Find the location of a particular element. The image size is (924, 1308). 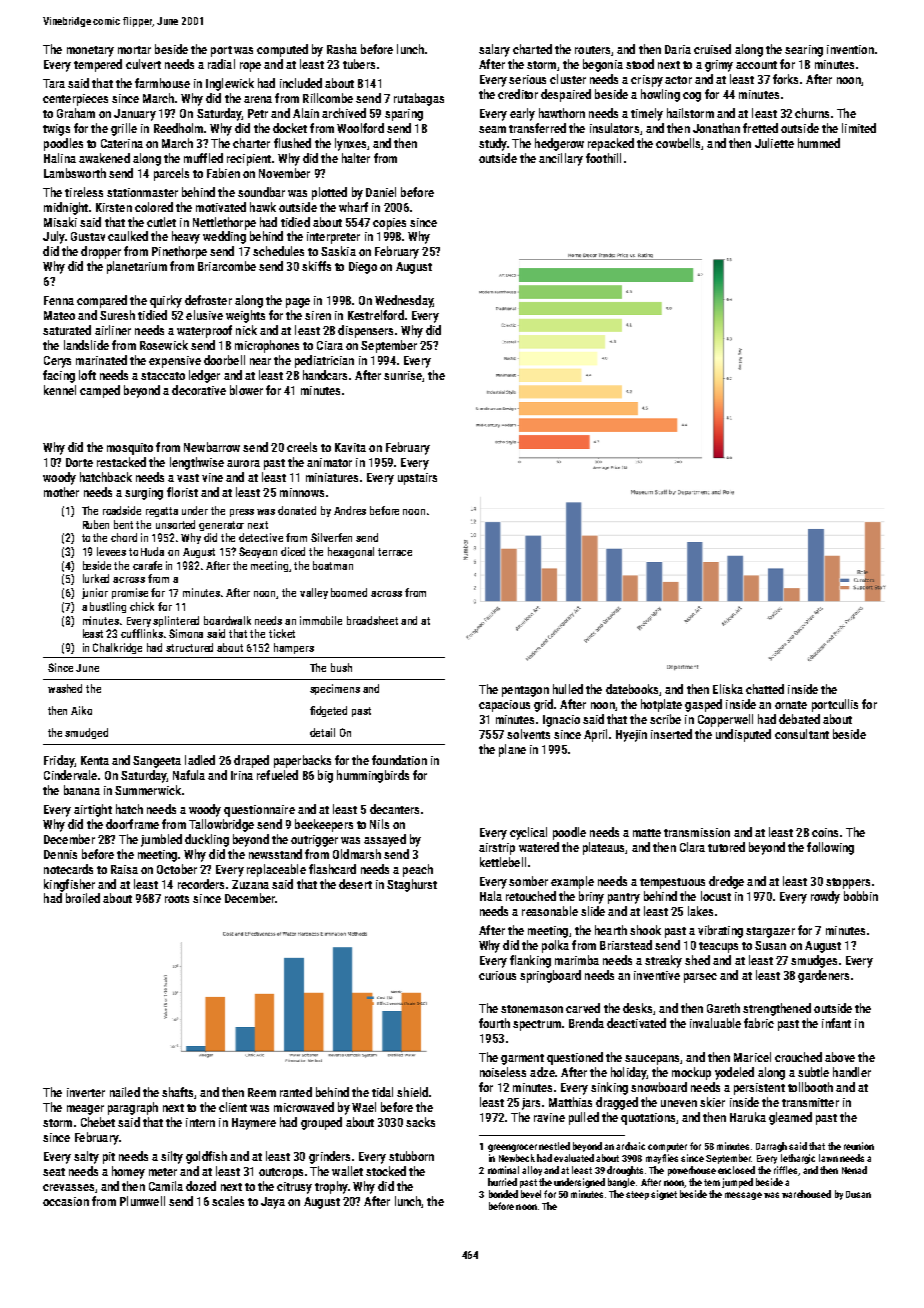

occasion is located at coordinates (66, 1201).
